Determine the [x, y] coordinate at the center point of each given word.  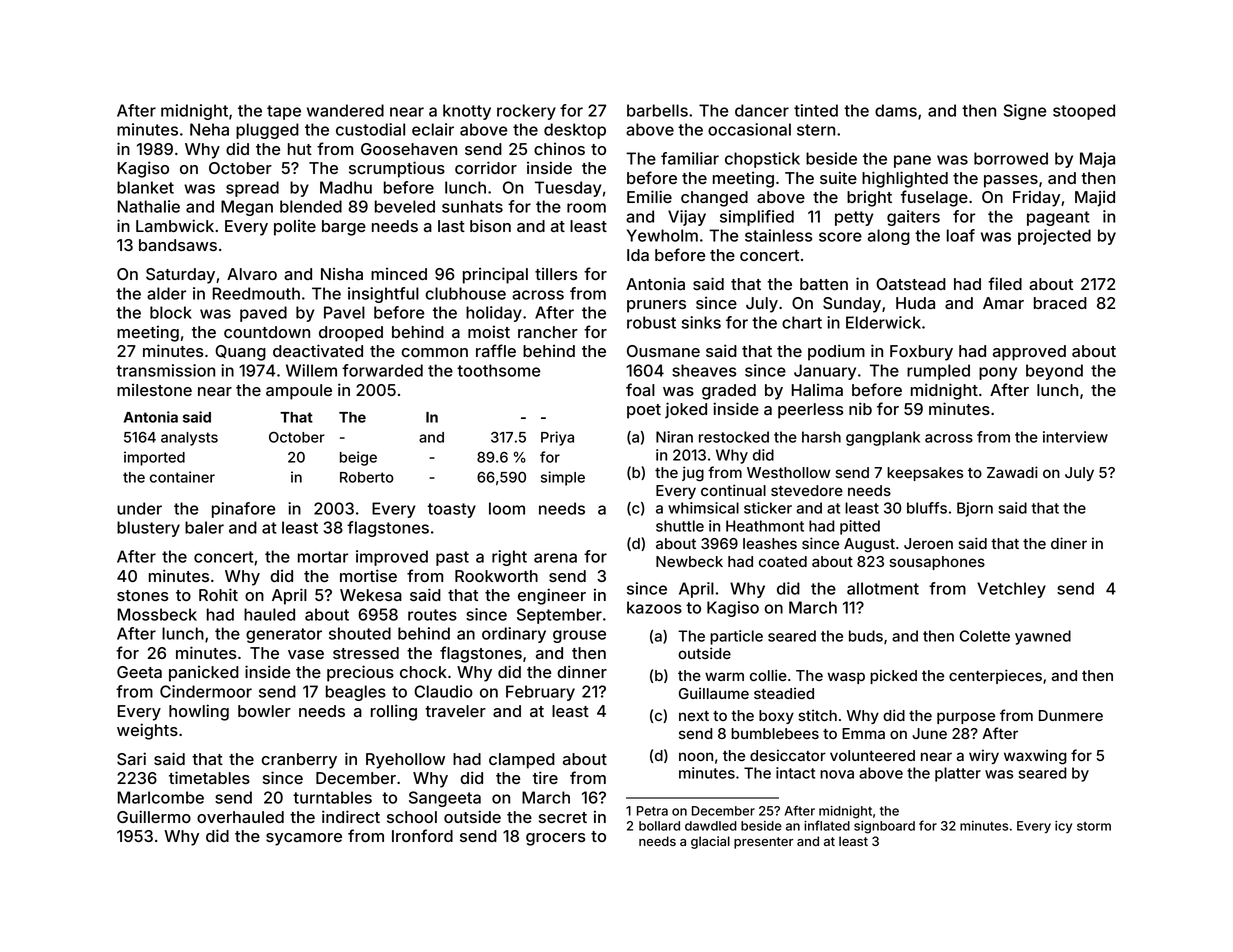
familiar [690, 158]
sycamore [304, 839]
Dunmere [1071, 715]
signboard [884, 827]
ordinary [514, 635]
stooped [1084, 112]
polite [295, 227]
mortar [323, 557]
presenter [764, 843]
